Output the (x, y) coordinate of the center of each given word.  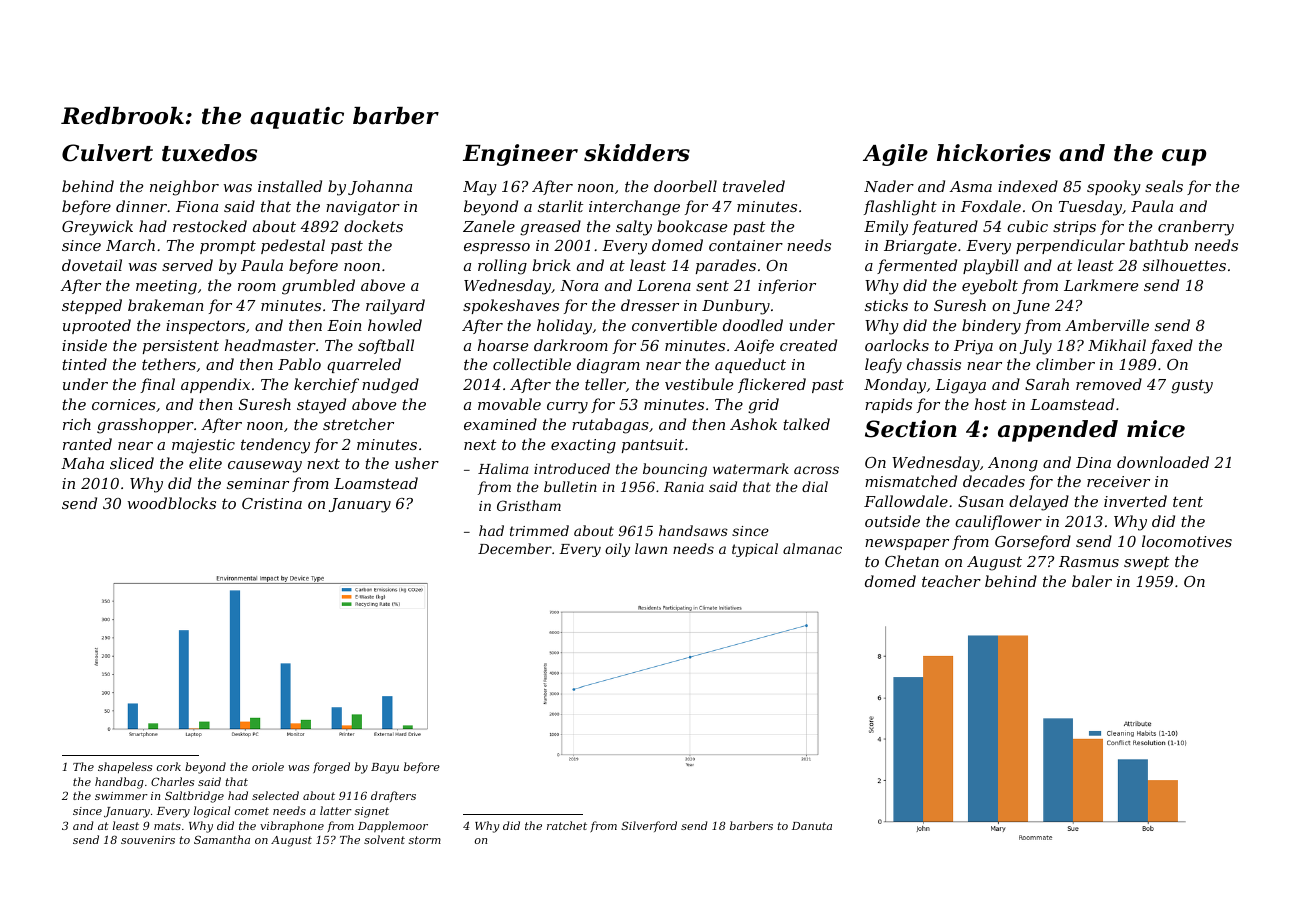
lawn (651, 548)
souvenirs (148, 840)
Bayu (385, 768)
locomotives (1187, 541)
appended (1058, 431)
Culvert (107, 153)
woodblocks (172, 503)
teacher (951, 581)
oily (617, 550)
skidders (637, 153)
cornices (124, 404)
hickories (994, 153)
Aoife (754, 346)
